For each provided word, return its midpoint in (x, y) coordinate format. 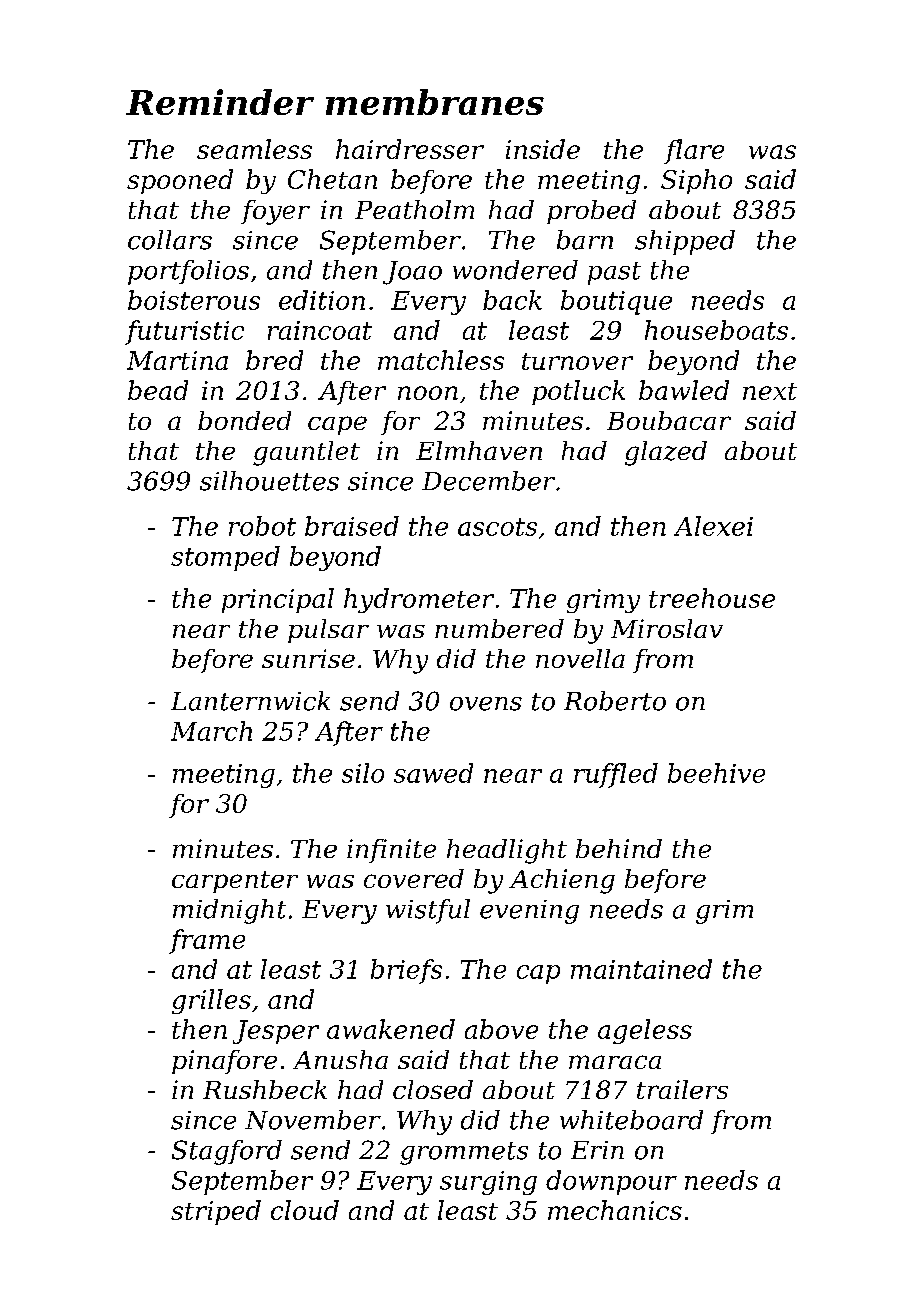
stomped (225, 558)
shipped (685, 242)
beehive (716, 773)
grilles (211, 1001)
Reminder (220, 102)
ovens (486, 704)
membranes (435, 102)
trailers (682, 1089)
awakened (391, 1029)
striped (216, 1212)
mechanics (615, 1210)
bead (158, 390)
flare (694, 151)
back (512, 300)
